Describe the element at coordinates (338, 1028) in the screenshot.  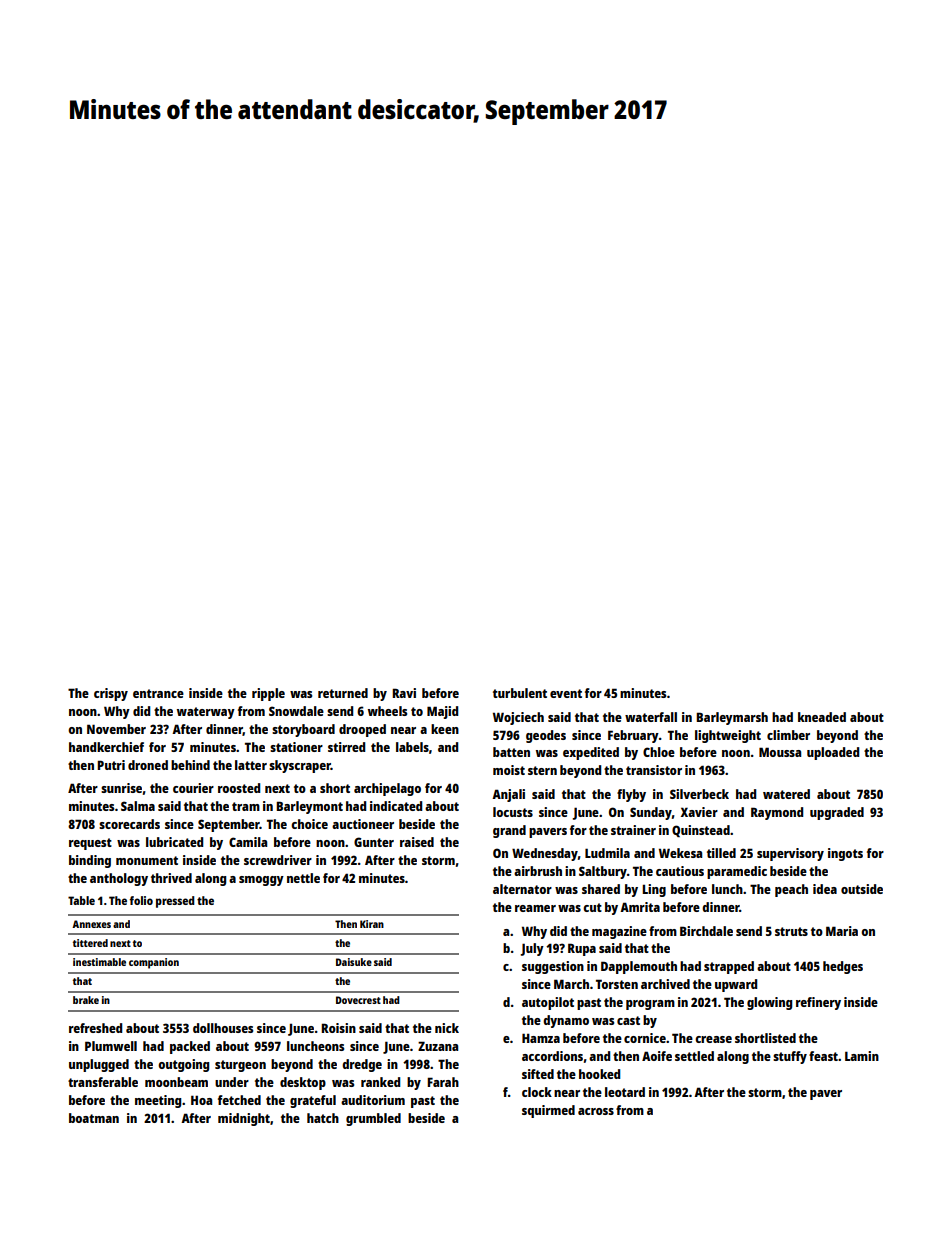
I see `Roisin` at that location.
